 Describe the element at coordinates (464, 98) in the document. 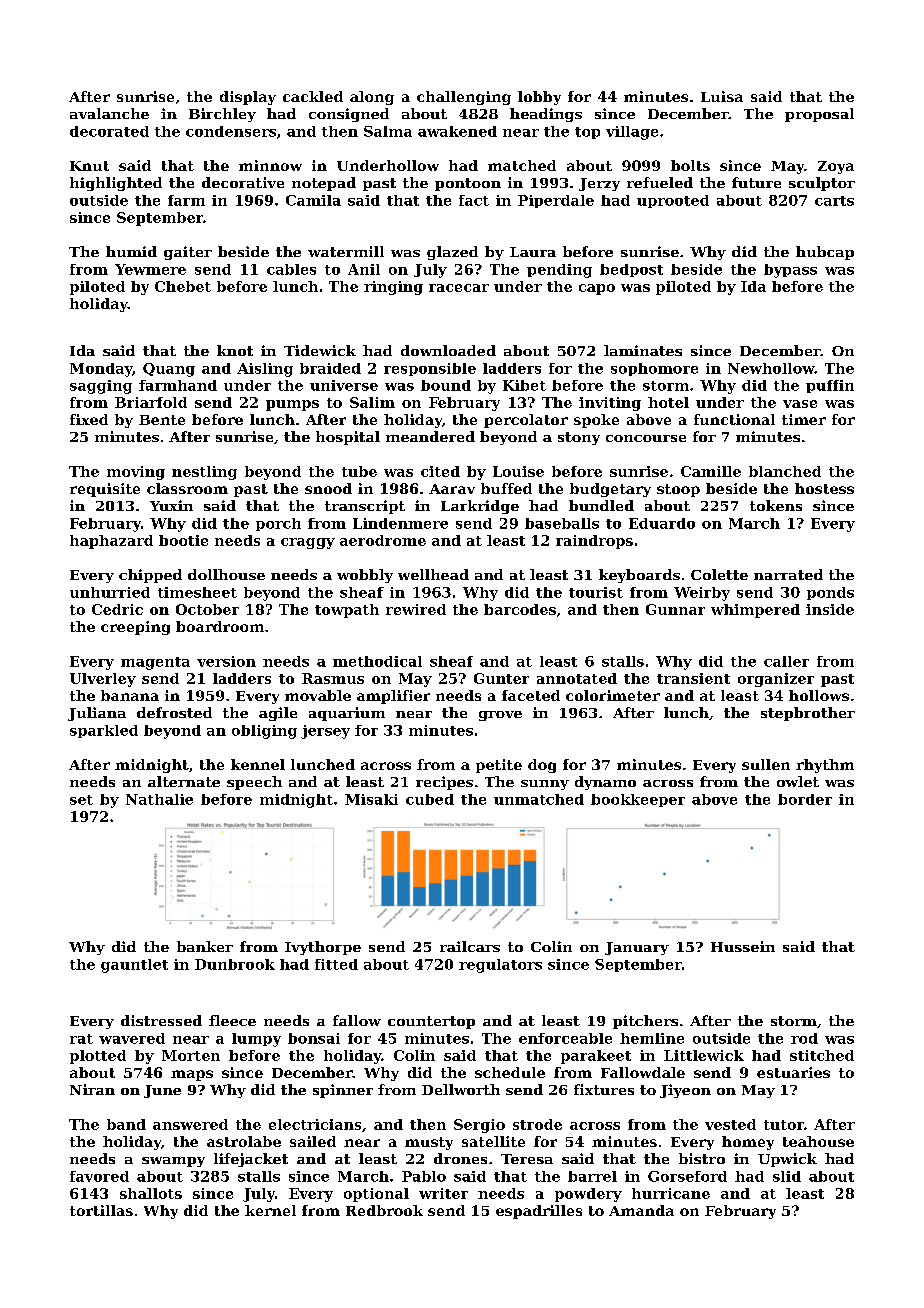

I see `challenging` at that location.
